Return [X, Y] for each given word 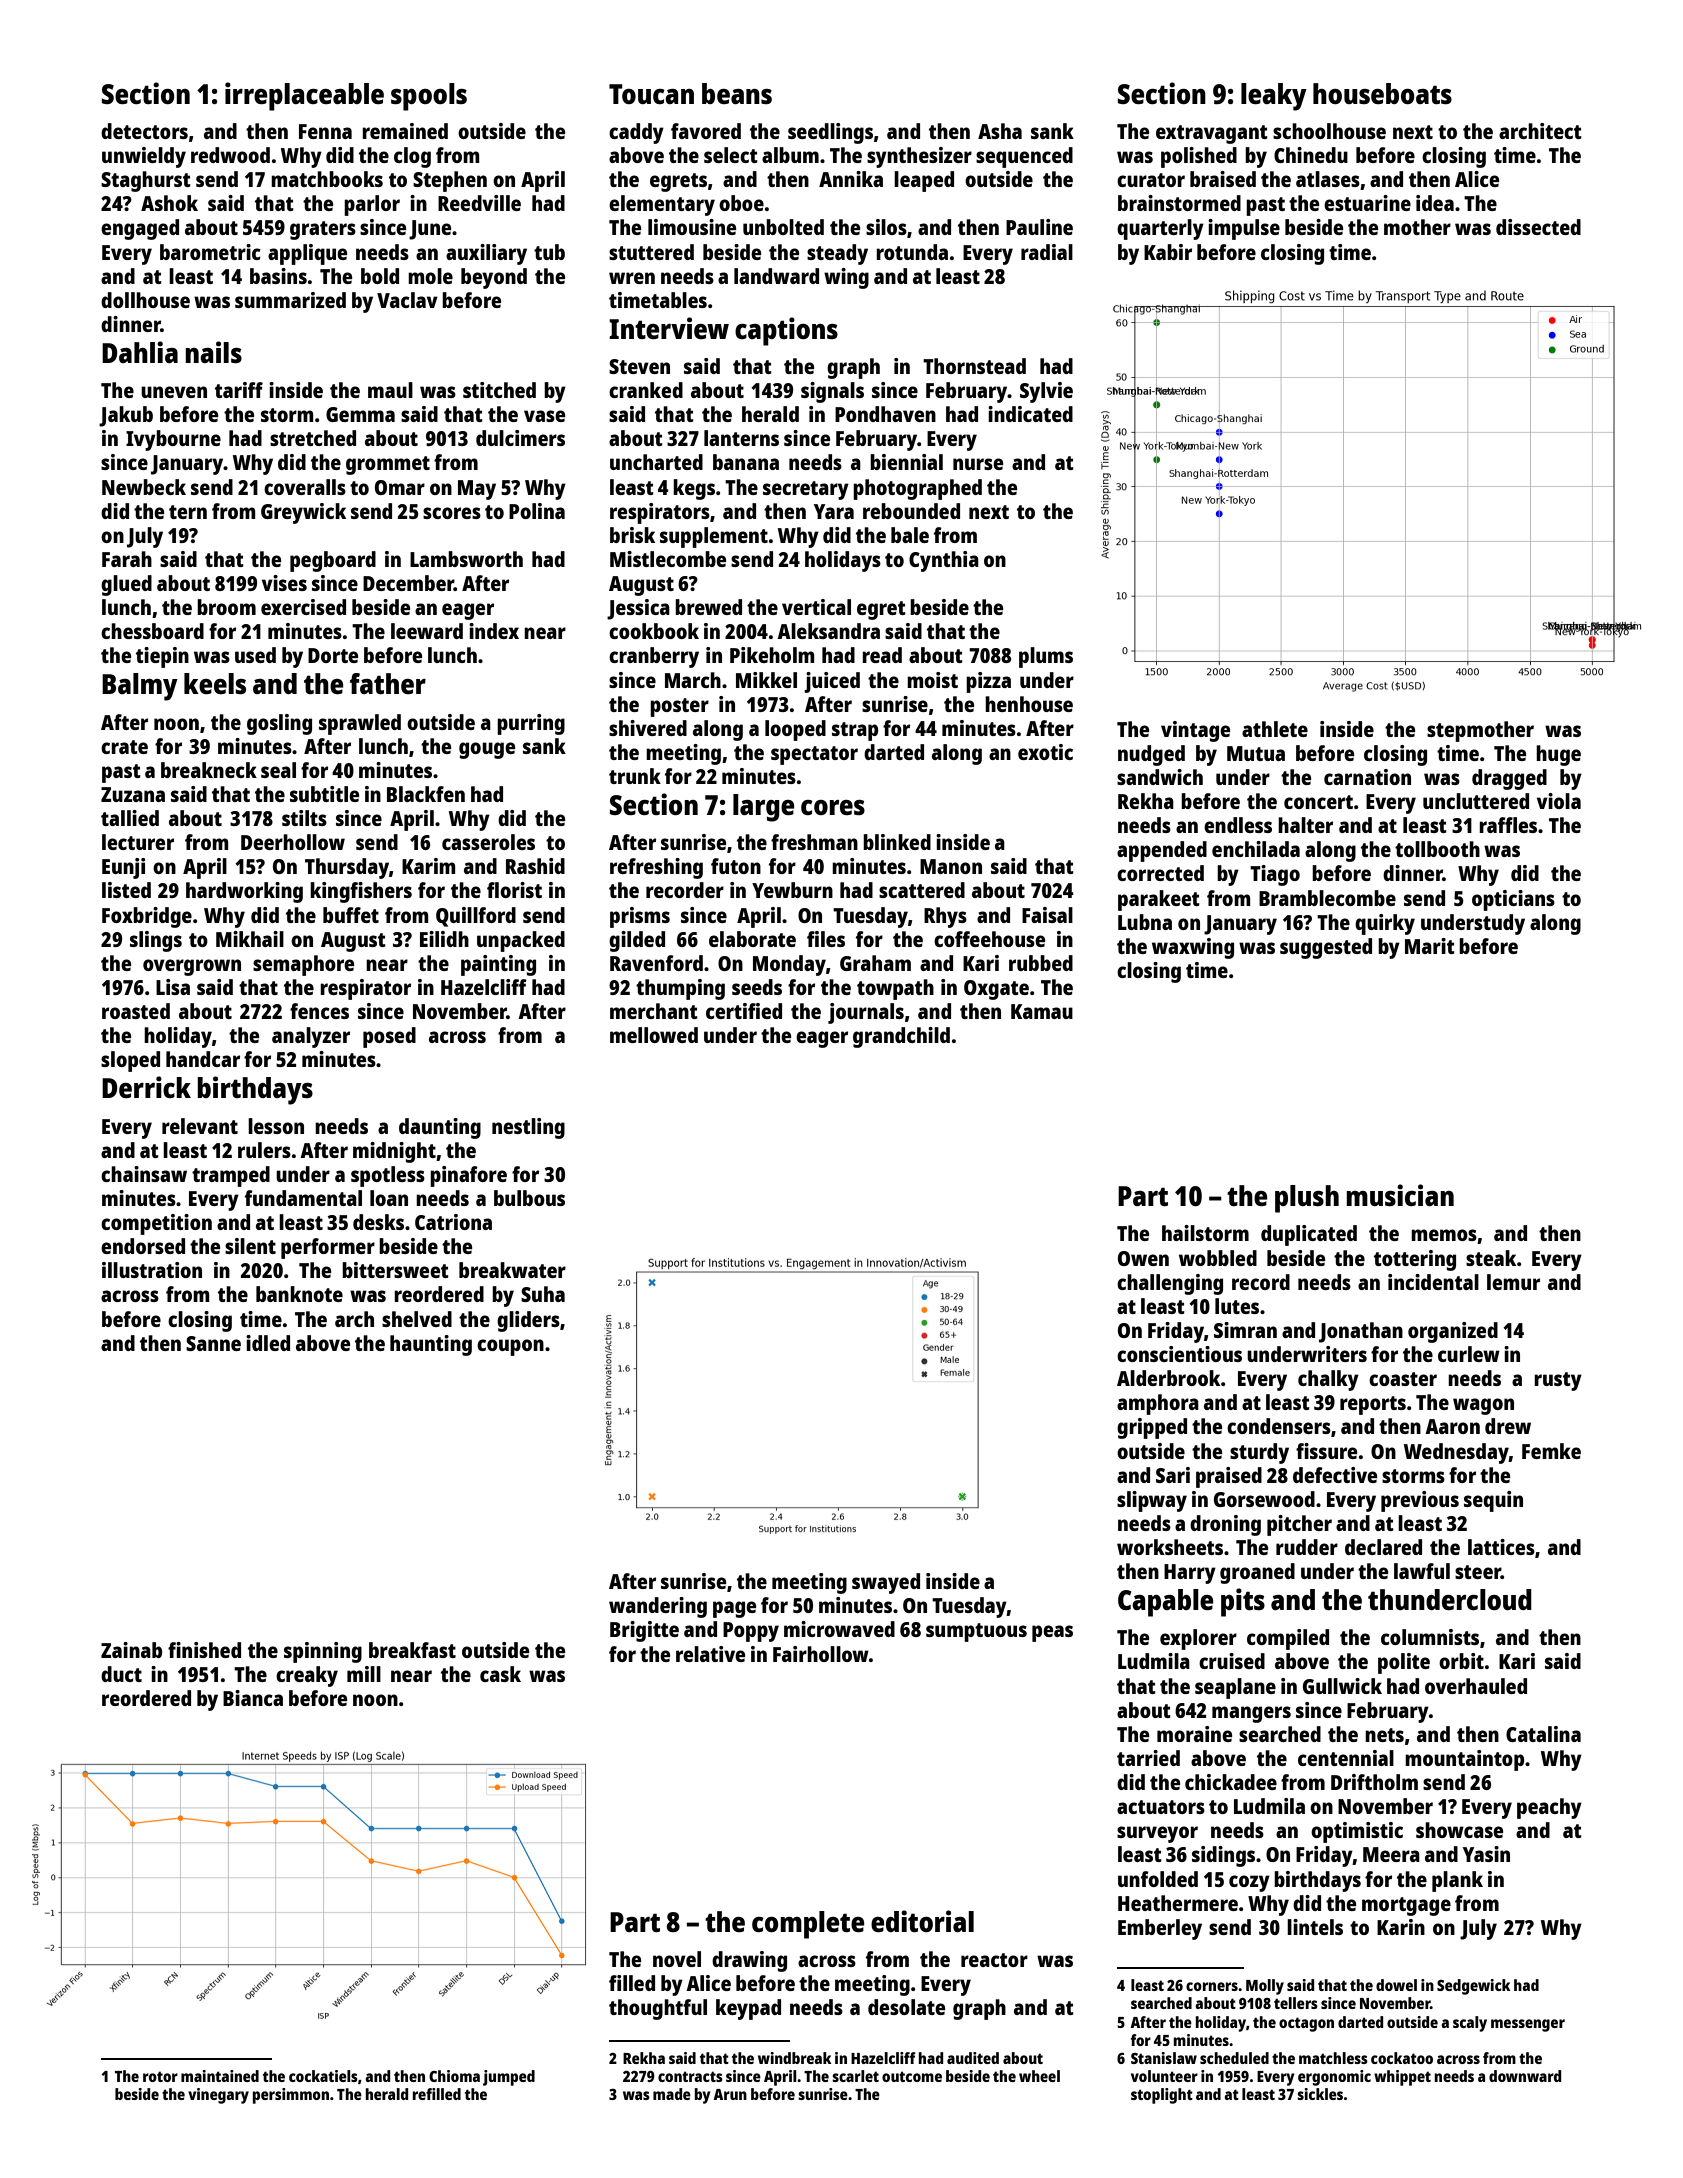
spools [429, 97]
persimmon [290, 2096]
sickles [1320, 2094]
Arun [730, 2094]
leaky [1274, 97]
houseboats [1382, 93]
